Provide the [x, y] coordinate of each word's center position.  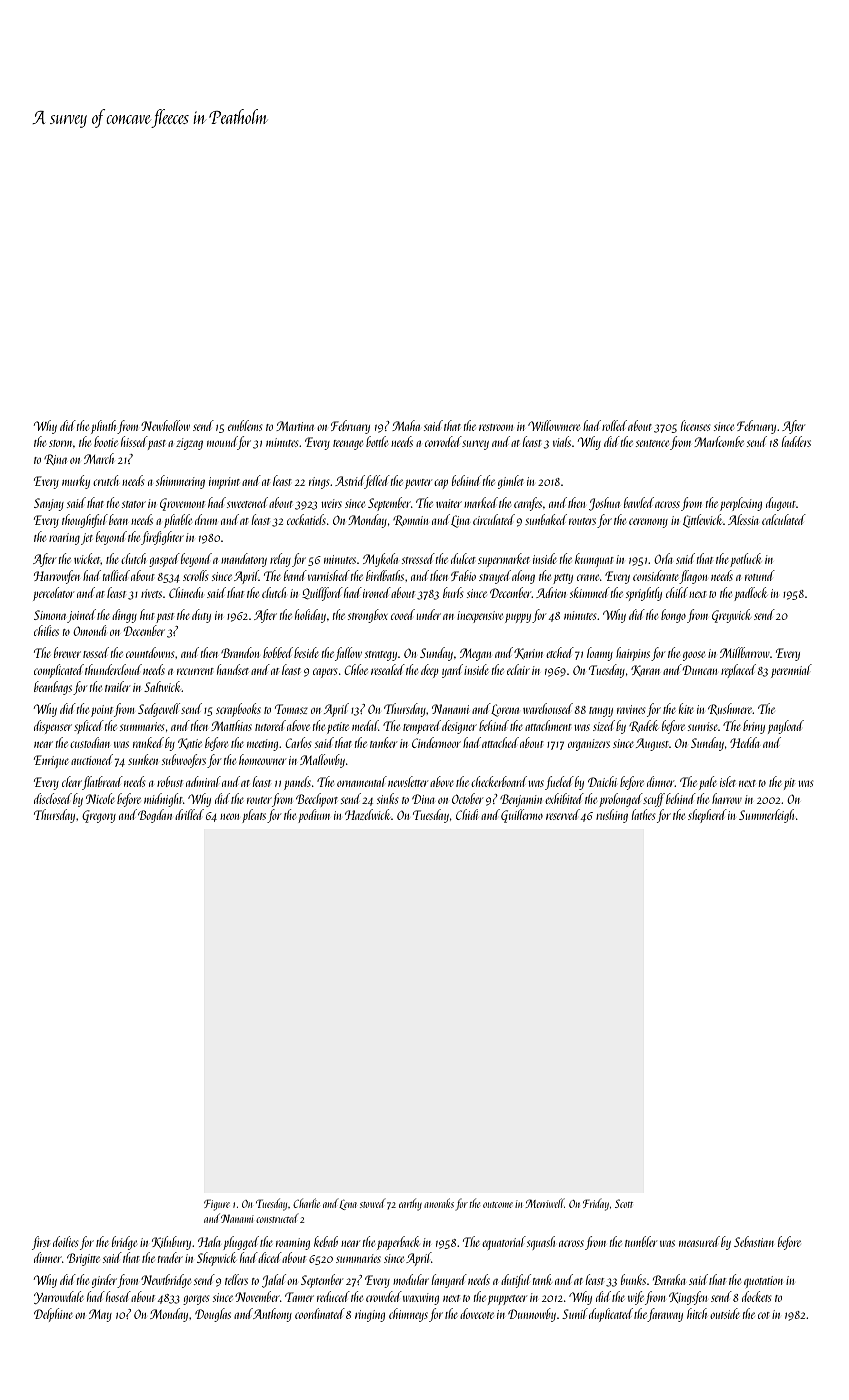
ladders [796, 441]
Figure [217, 1205]
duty [201, 616]
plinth [104, 427]
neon [229, 816]
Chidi [467, 814]
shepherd [707, 816]
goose [694, 656]
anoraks [439, 1203]
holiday [310, 616]
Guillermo [522, 816]
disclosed [53, 798]
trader [170, 1257]
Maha [406, 425]
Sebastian [754, 1241]
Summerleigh [766, 816]
